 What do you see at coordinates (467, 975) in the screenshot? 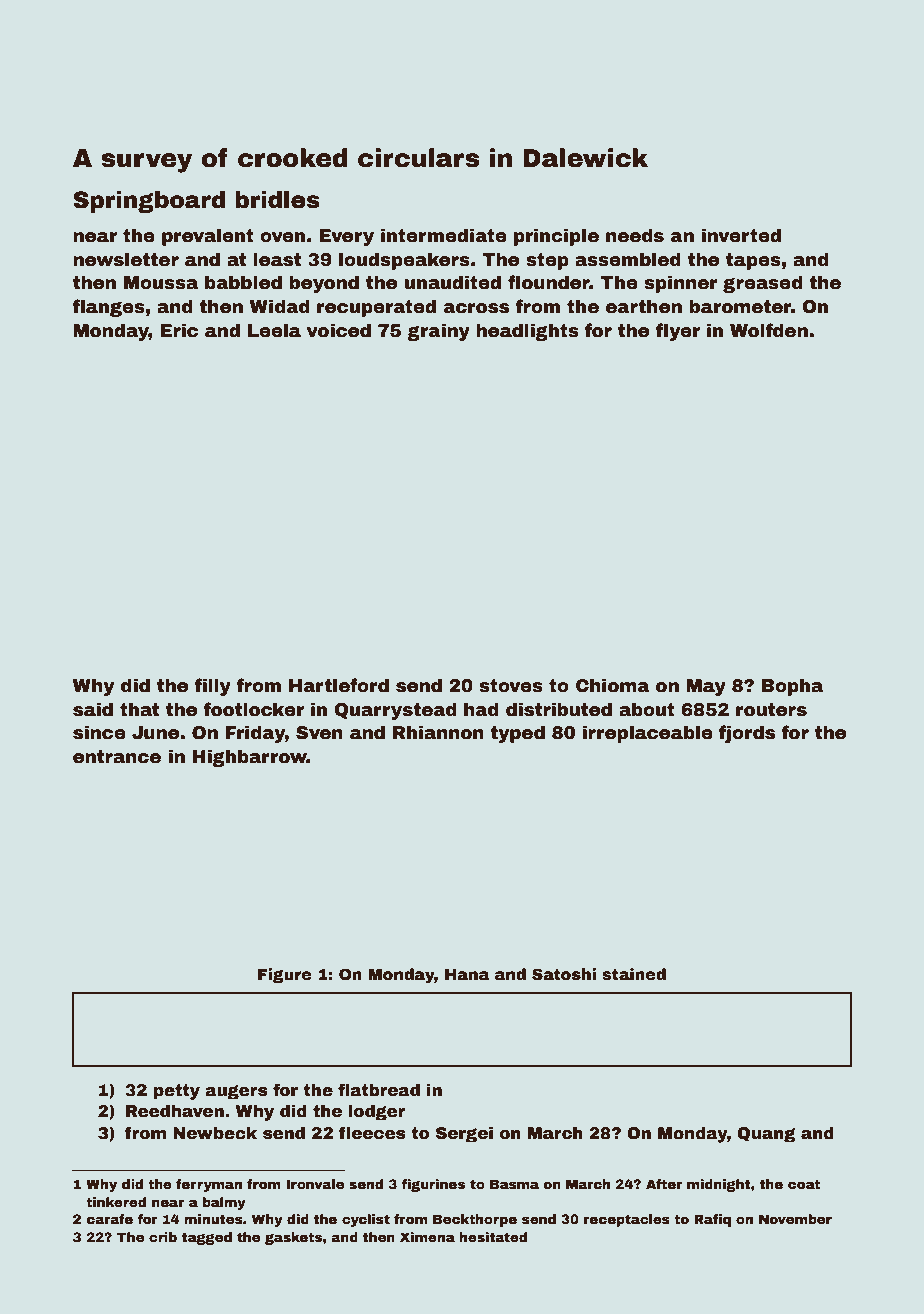
I see `Hana` at bounding box center [467, 975].
